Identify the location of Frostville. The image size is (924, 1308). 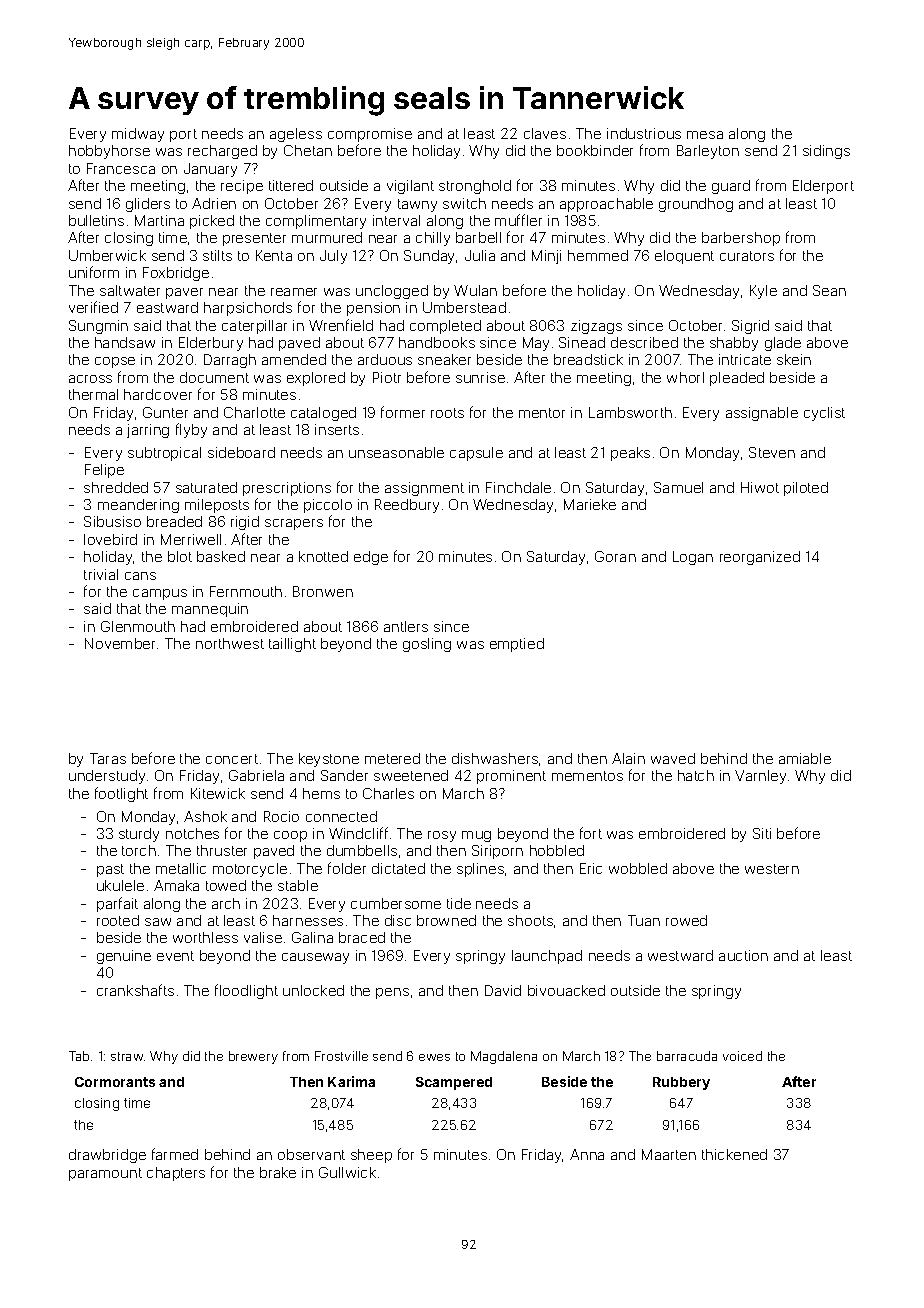
(341, 1056).
